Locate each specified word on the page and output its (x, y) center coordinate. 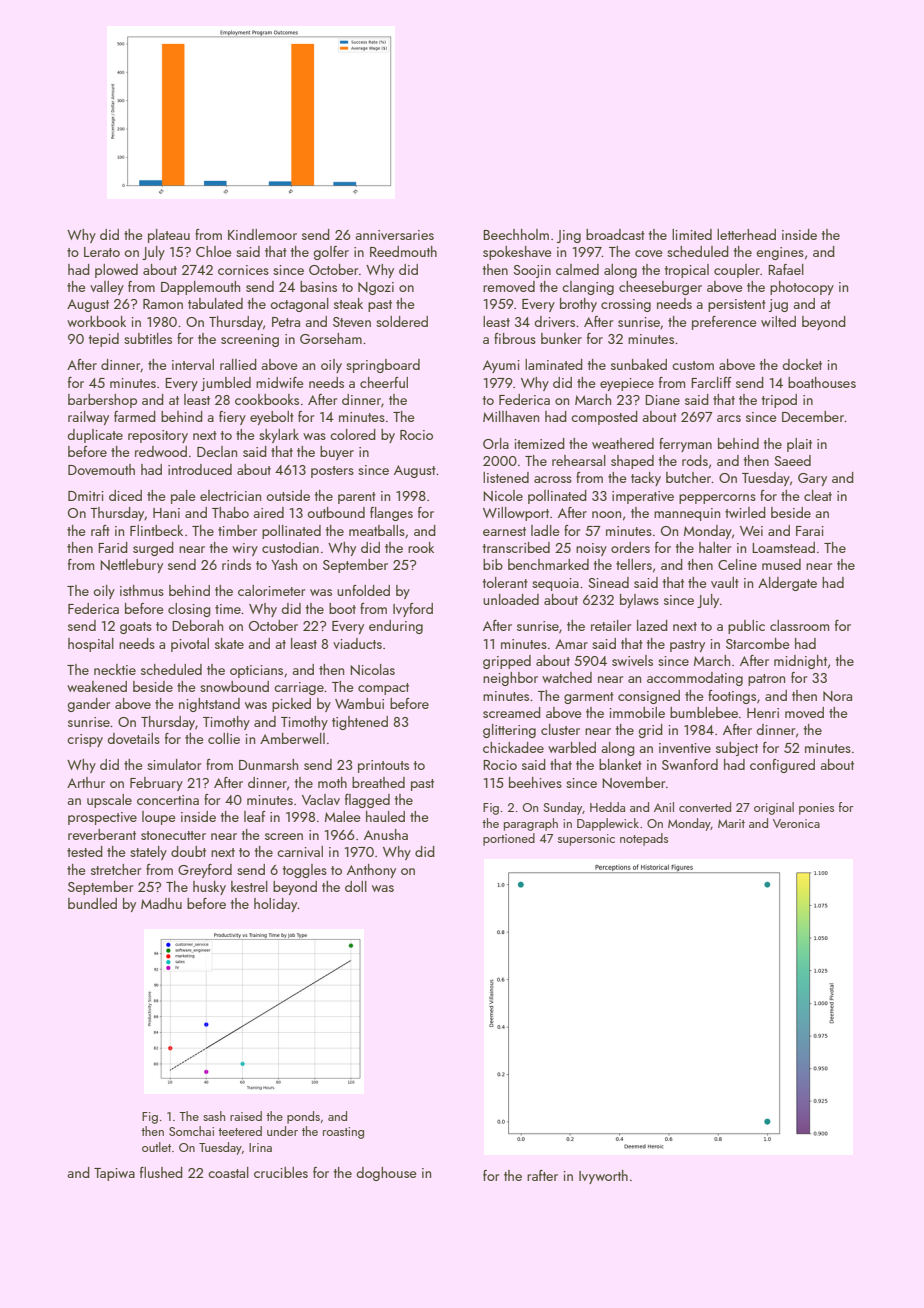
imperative (643, 497)
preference (724, 323)
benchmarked (548, 564)
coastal (228, 1172)
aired (268, 512)
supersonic (586, 840)
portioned (509, 839)
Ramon (163, 304)
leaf (255, 816)
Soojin (532, 271)
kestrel (249, 886)
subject (737, 749)
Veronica (796, 823)
